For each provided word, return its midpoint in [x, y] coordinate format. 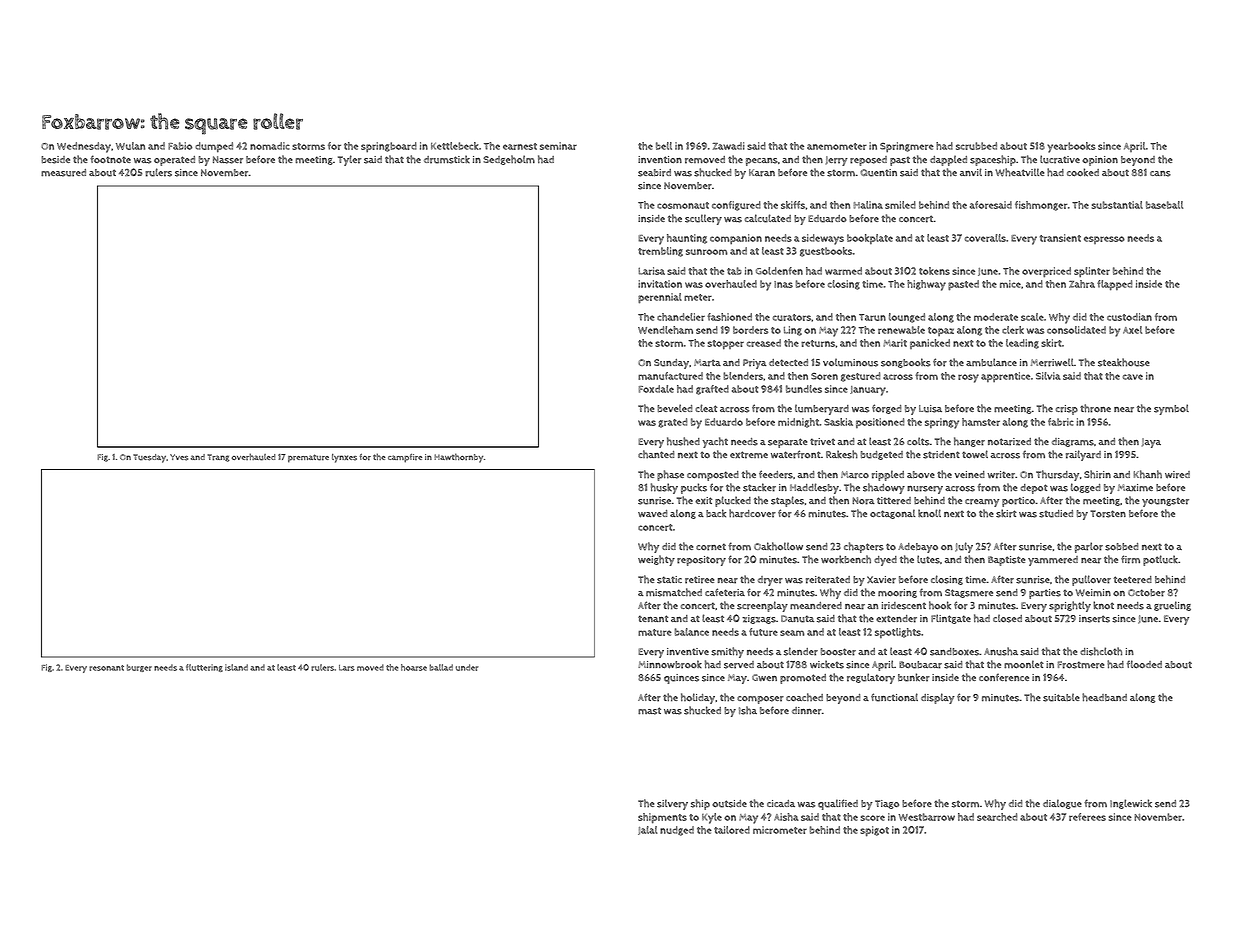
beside [55, 160]
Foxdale [656, 389]
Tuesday [149, 458]
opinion [1100, 161]
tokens [934, 271]
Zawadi [729, 146]
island [236, 667]
